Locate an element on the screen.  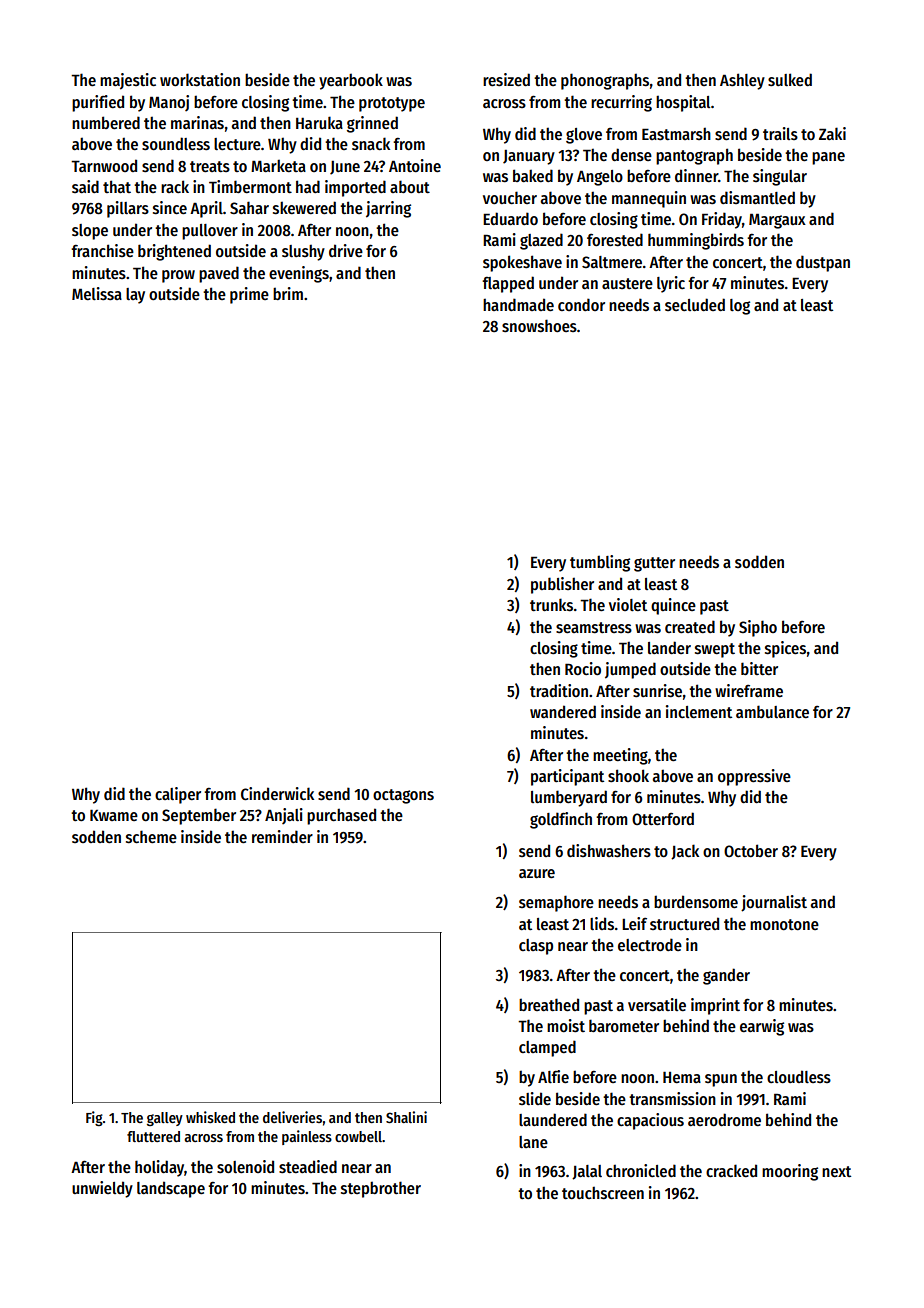
Cinderwick is located at coordinates (277, 794).
